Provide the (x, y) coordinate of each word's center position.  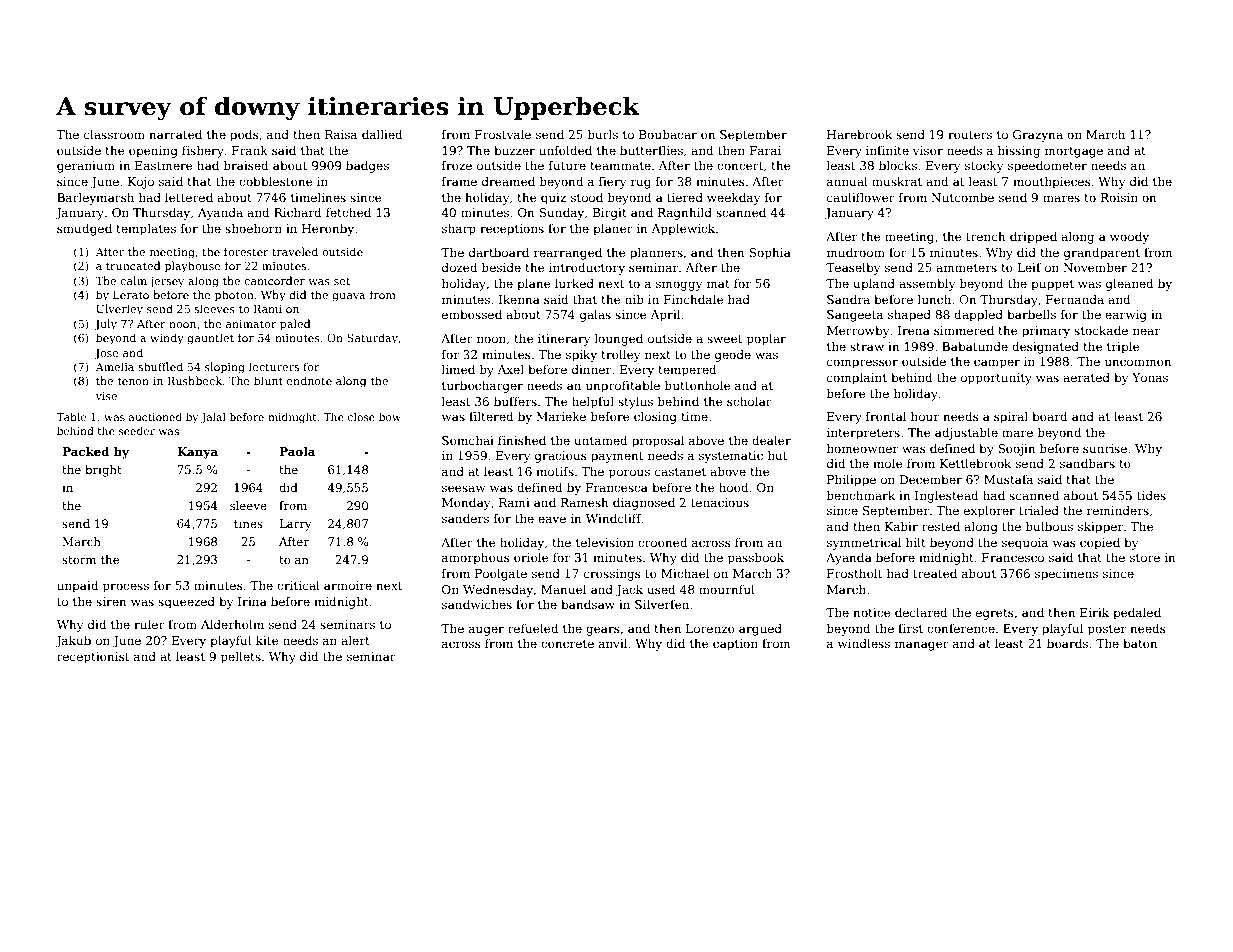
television (605, 542)
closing (655, 417)
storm (79, 560)
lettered (189, 197)
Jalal (213, 418)
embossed (472, 314)
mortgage (1074, 152)
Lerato (131, 295)
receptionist (93, 658)
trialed (1039, 510)
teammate (620, 166)
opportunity (996, 379)
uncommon (1138, 362)
